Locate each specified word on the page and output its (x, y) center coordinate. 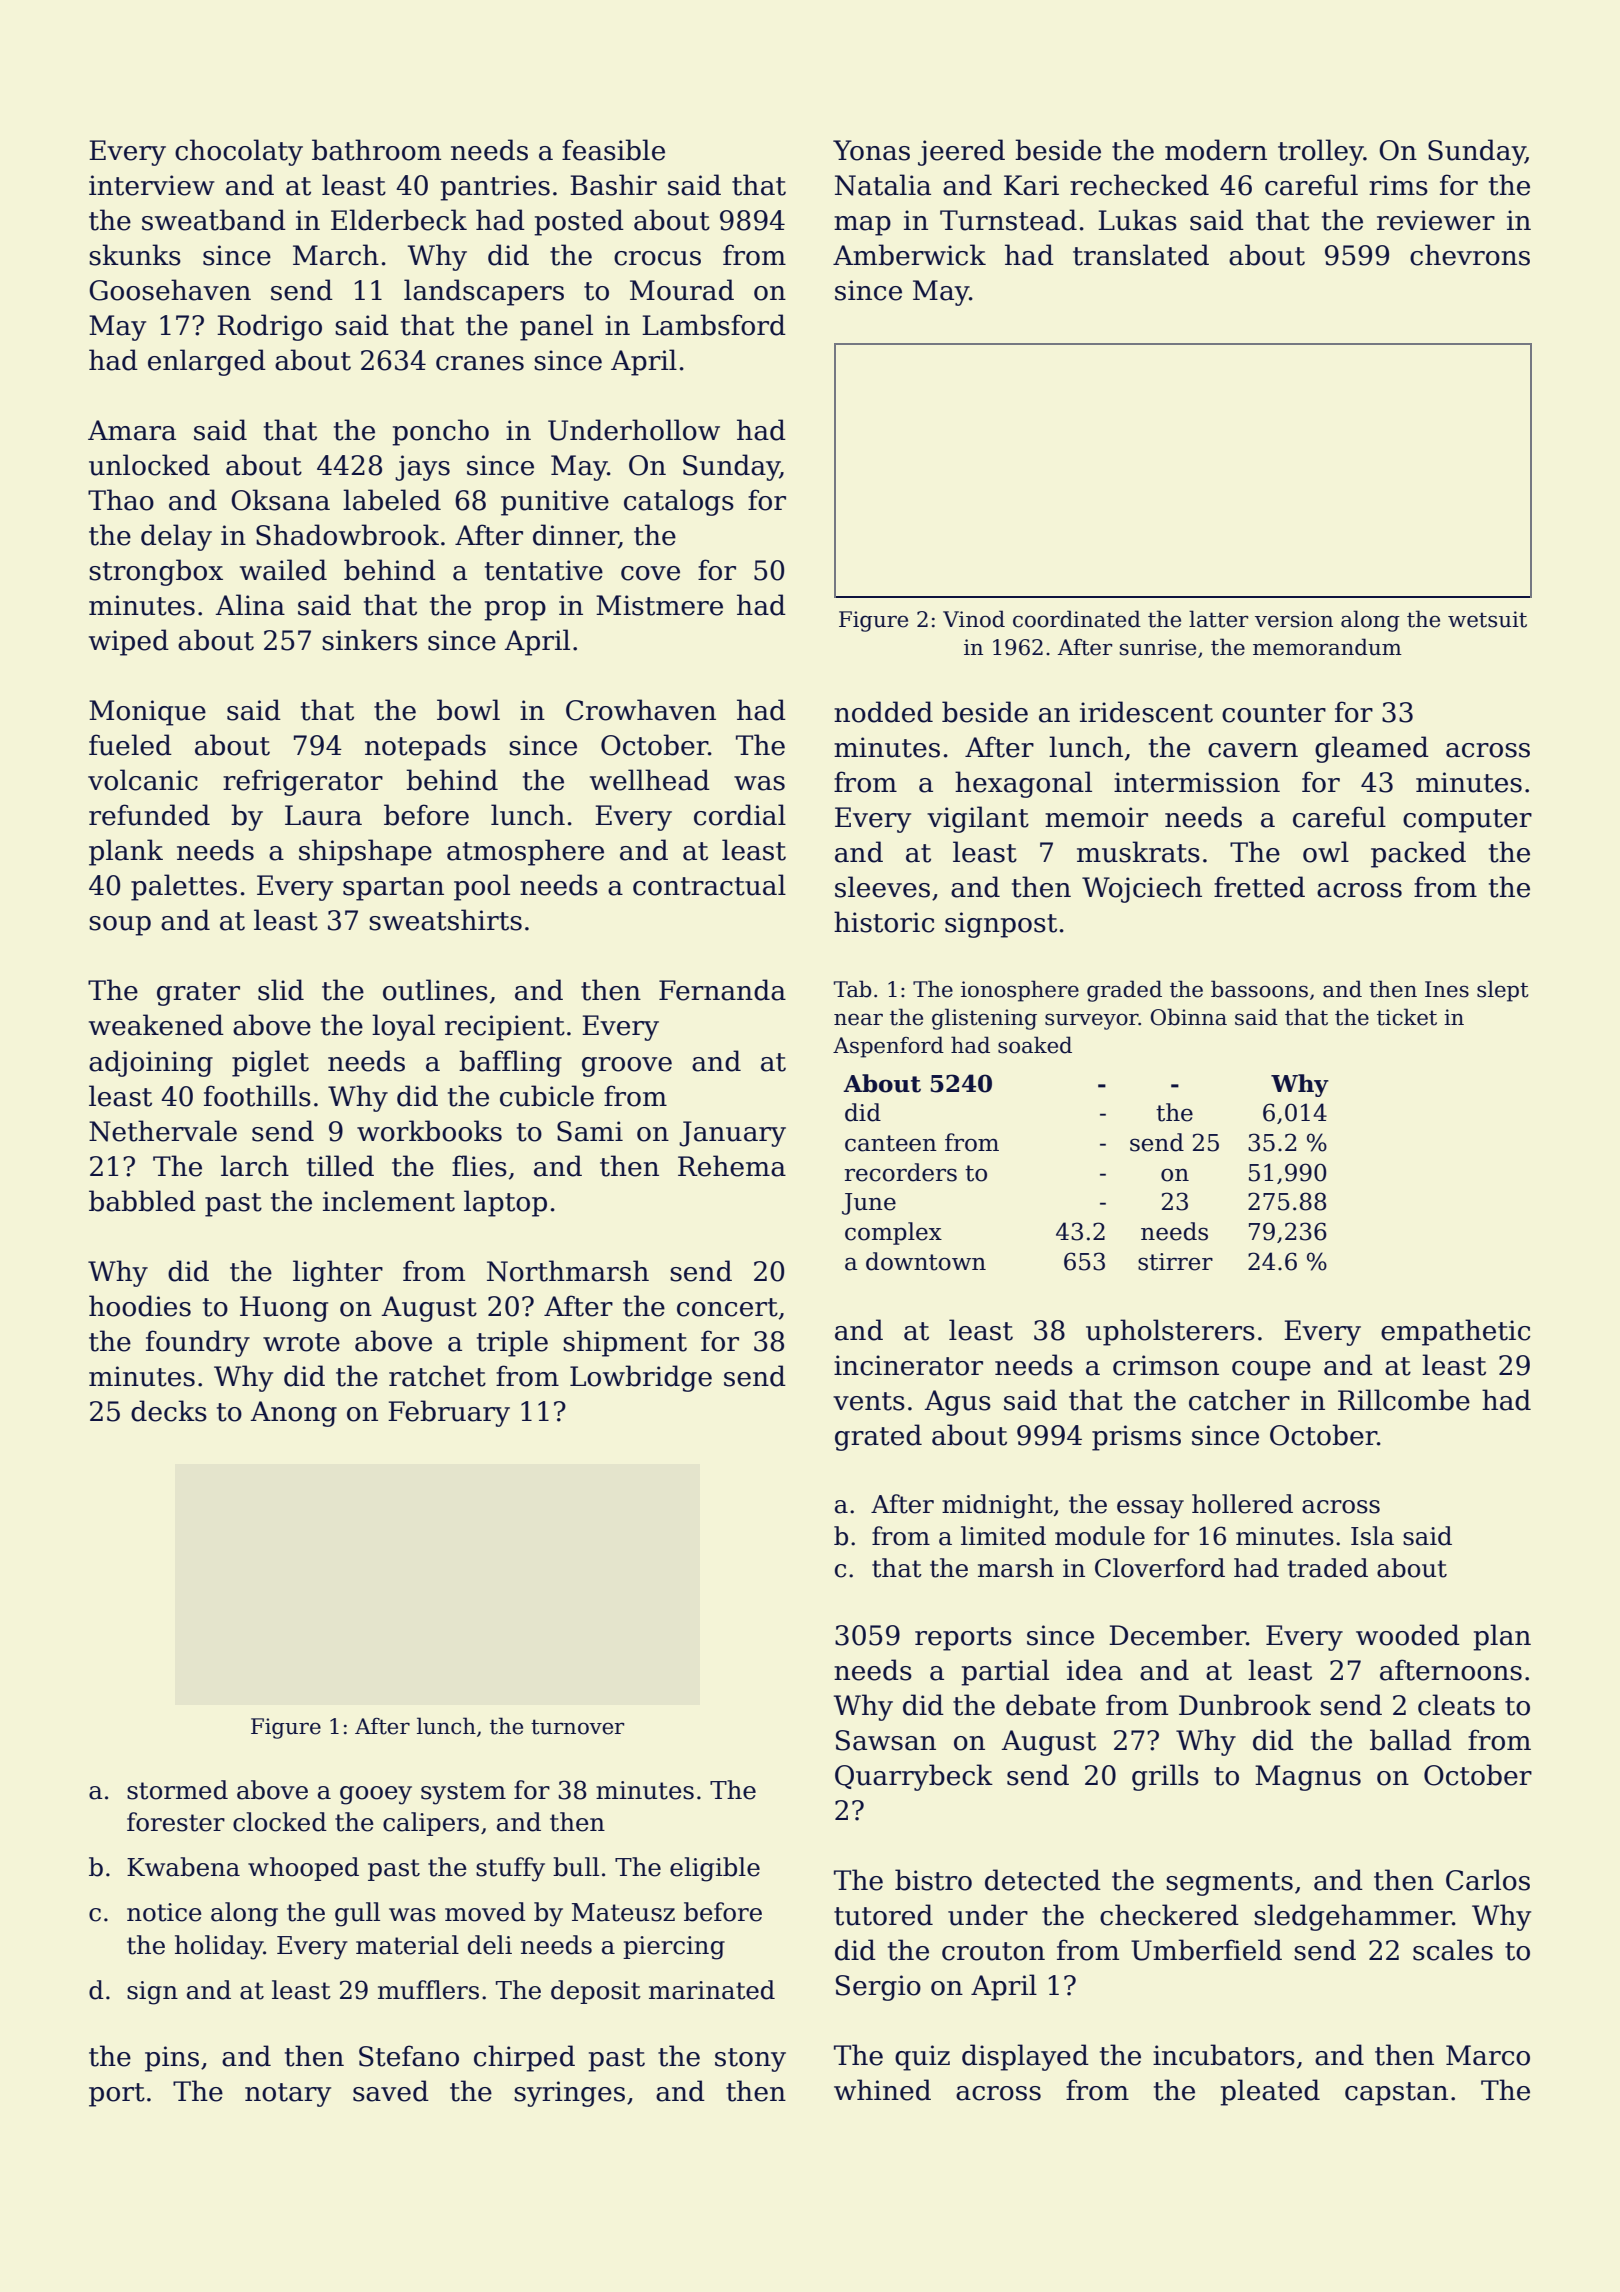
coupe (1271, 1371)
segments (1229, 1884)
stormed (177, 1790)
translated (1141, 255)
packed (1418, 854)
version (1294, 619)
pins (172, 2059)
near (858, 1019)
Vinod (974, 619)
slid (281, 990)
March (336, 255)
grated (878, 1437)
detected (1043, 1880)
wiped (129, 642)
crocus (657, 258)
